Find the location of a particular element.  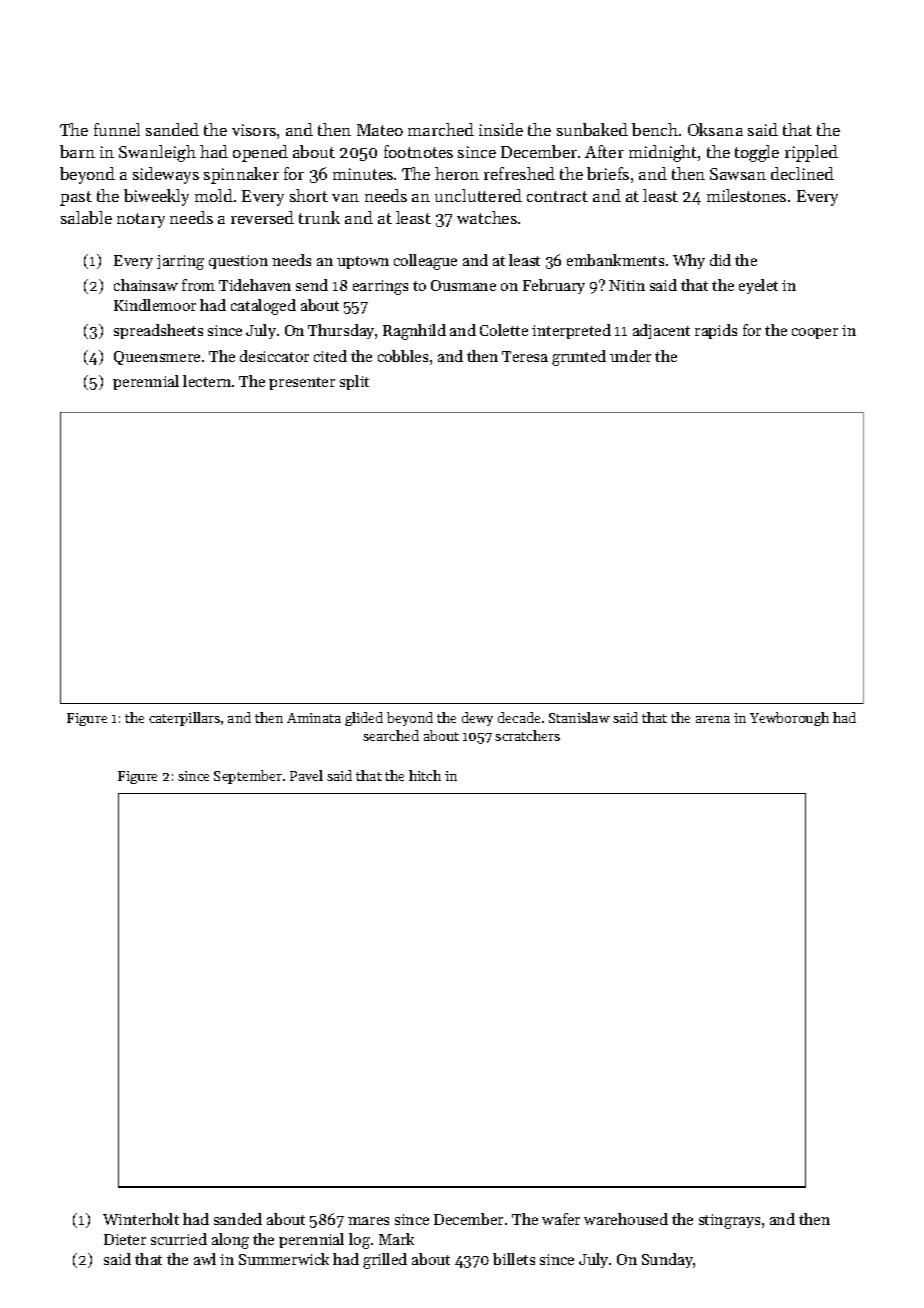

along is located at coordinates (230, 1241).
